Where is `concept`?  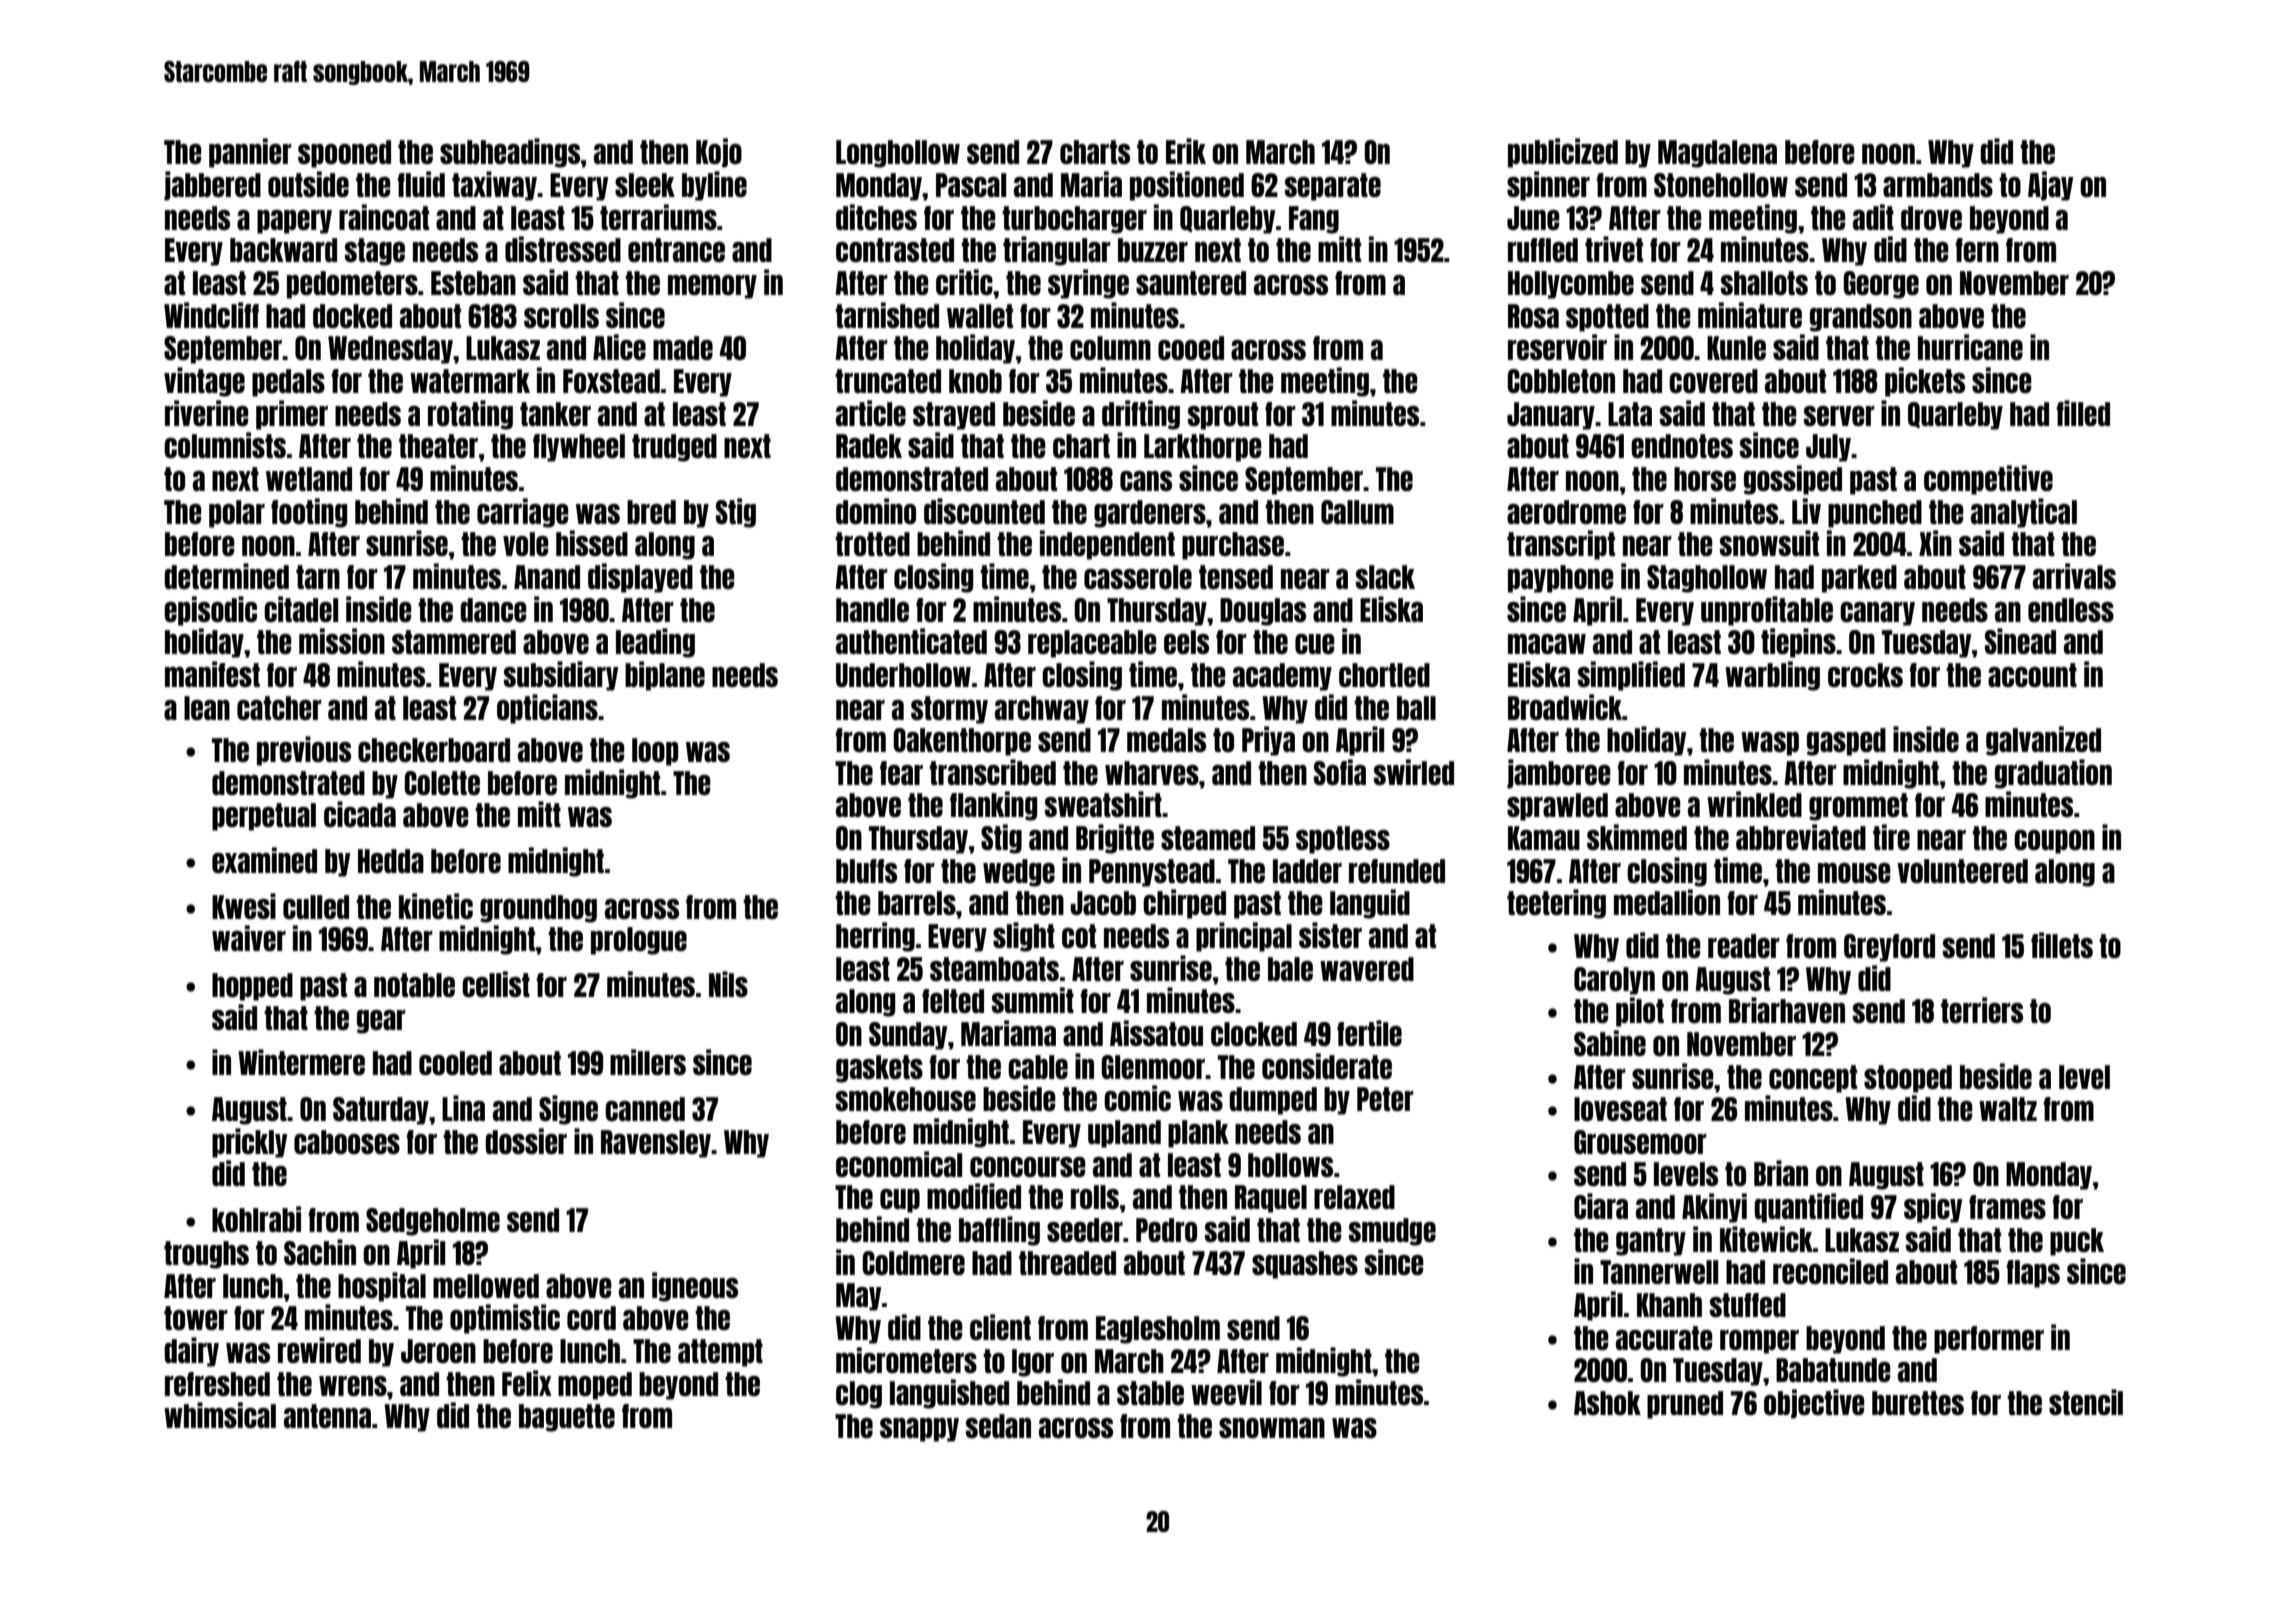 concept is located at coordinates (1813, 1079).
